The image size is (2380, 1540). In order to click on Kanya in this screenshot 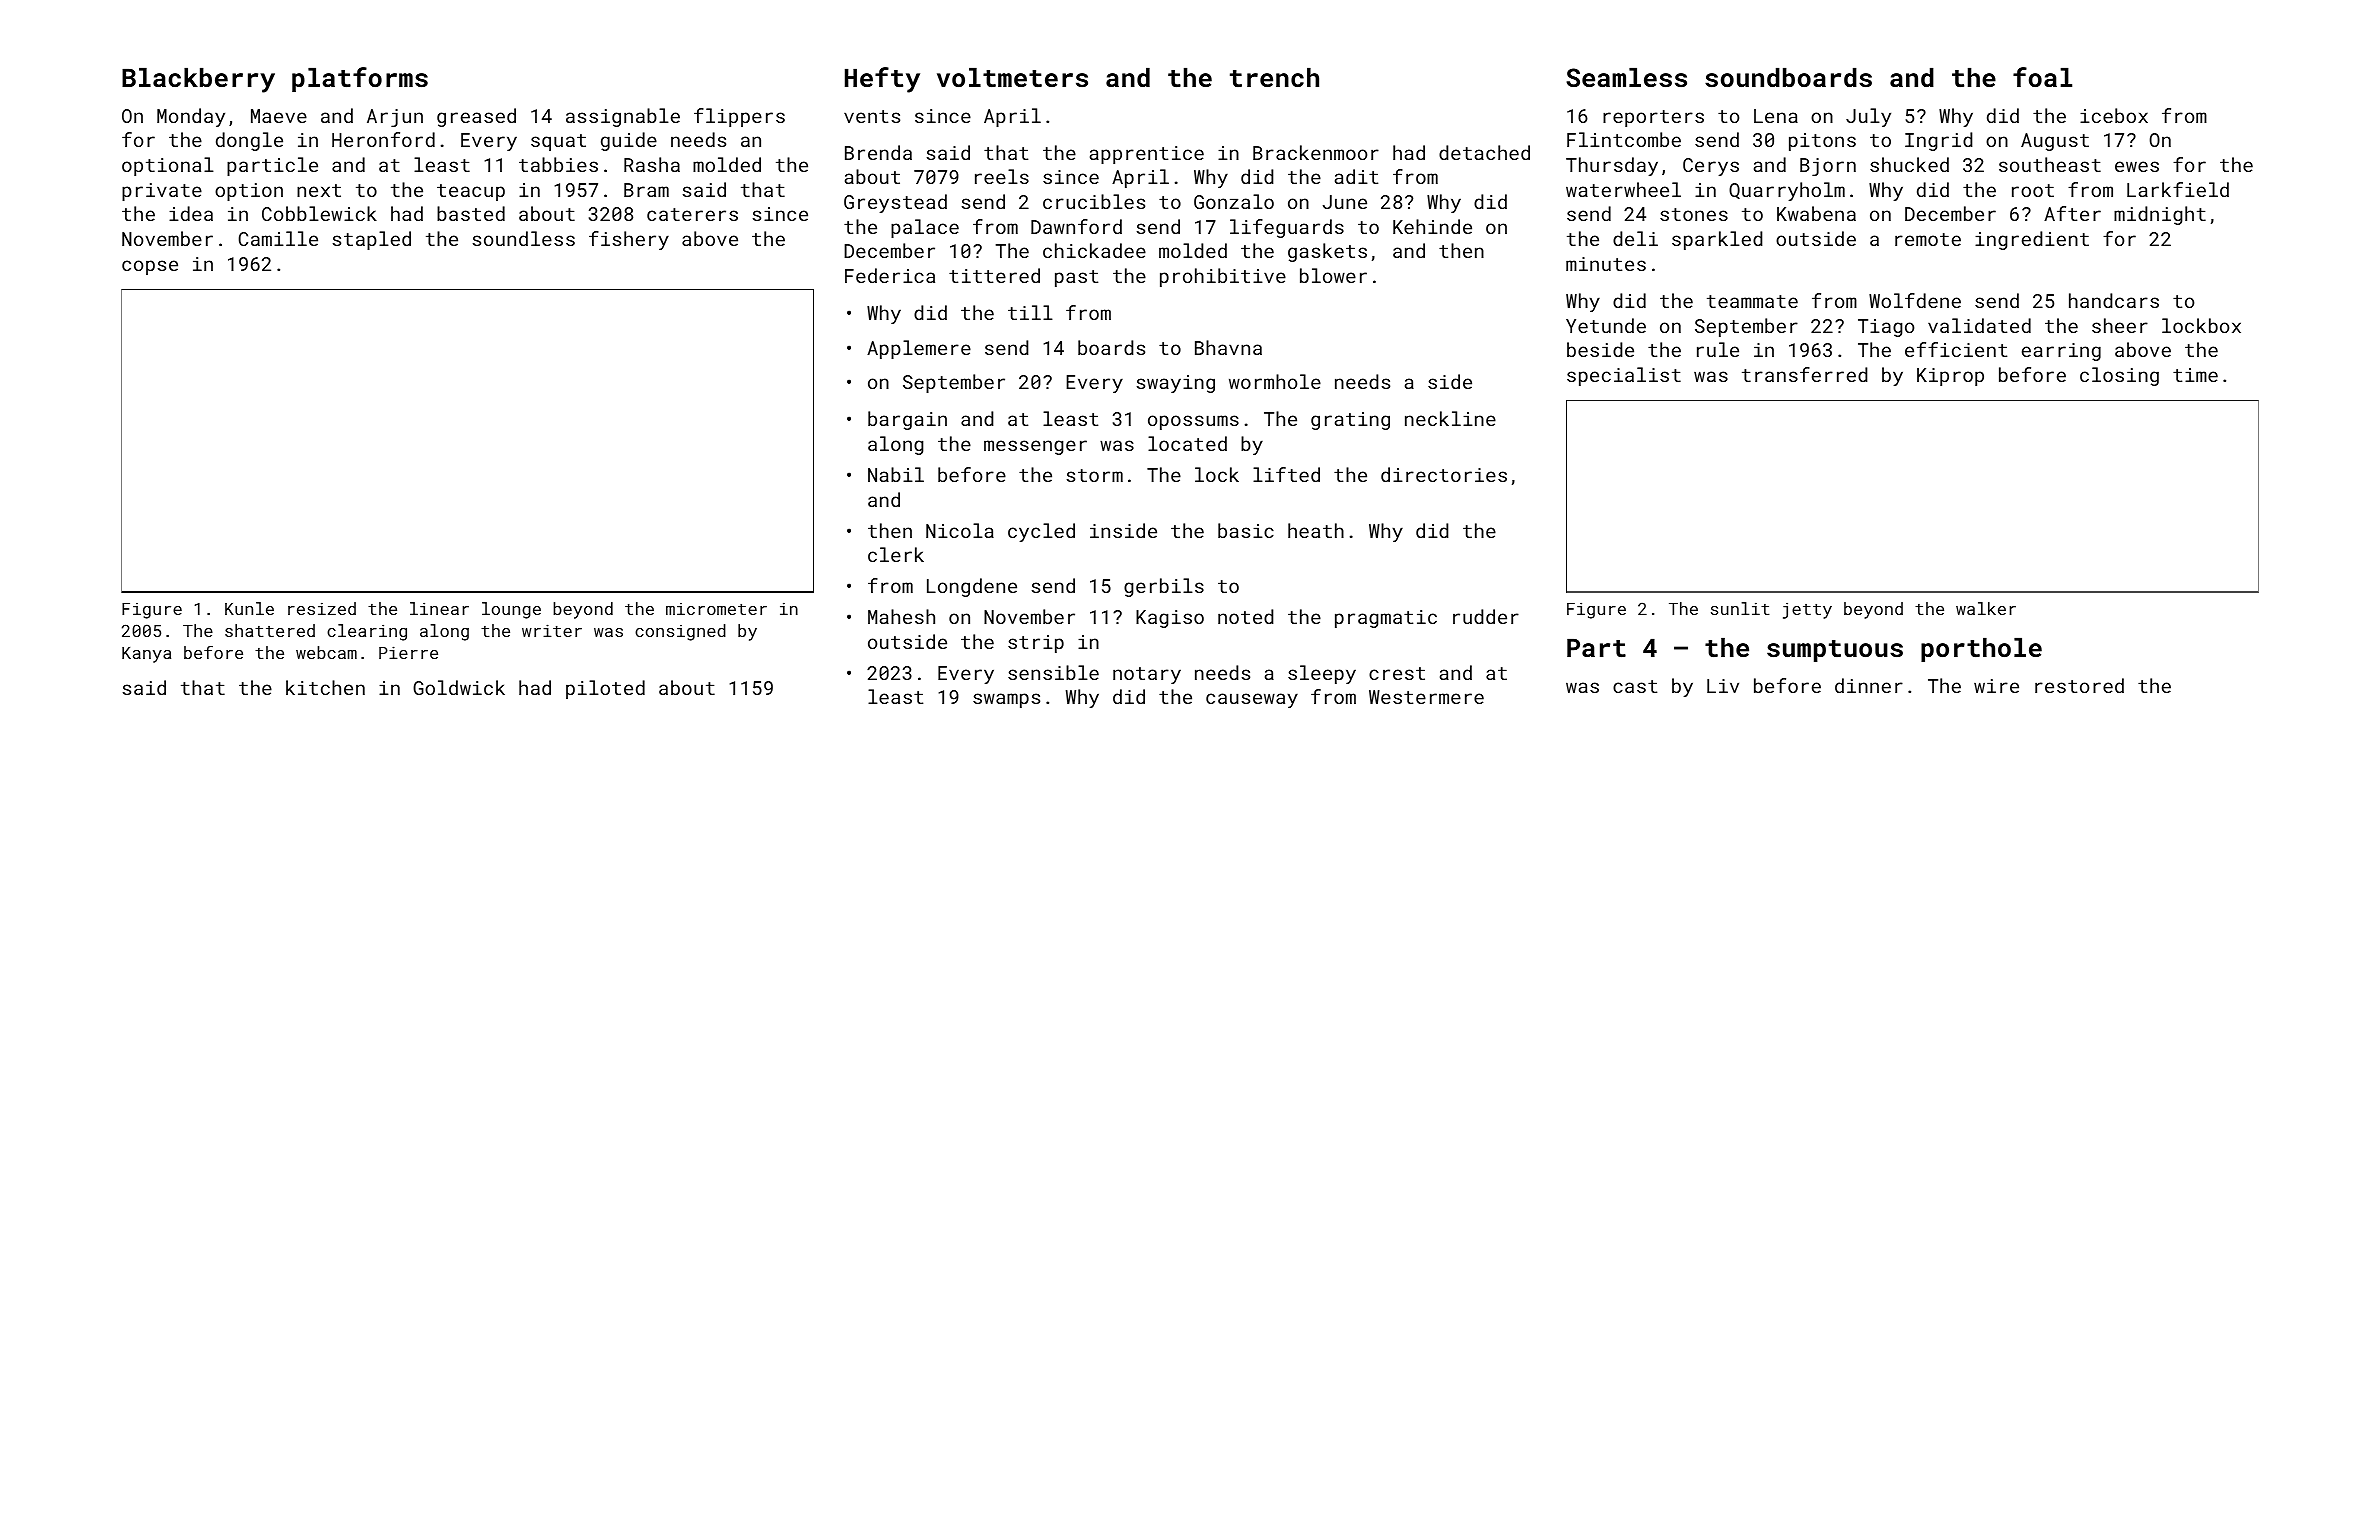, I will do `click(146, 655)`.
